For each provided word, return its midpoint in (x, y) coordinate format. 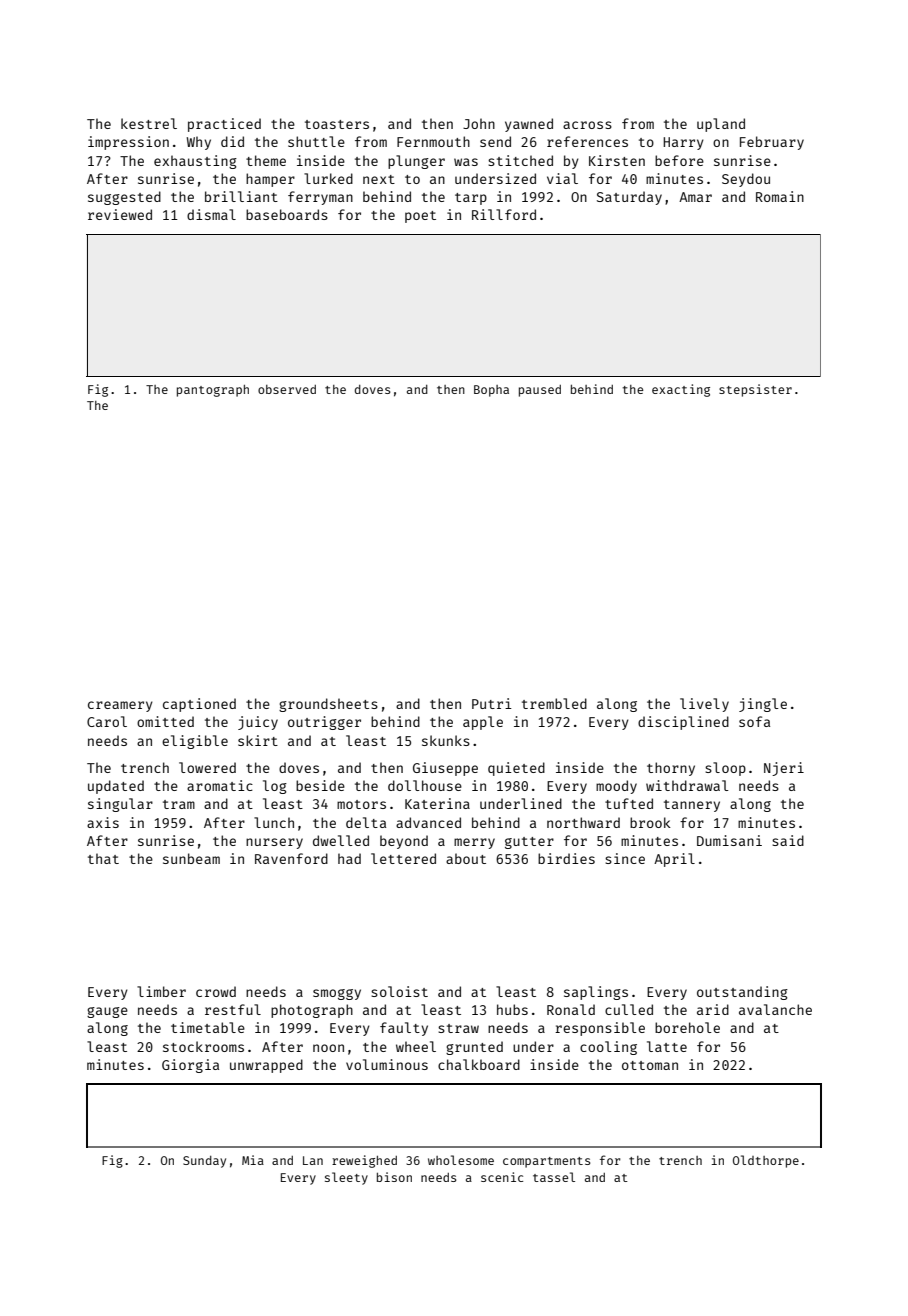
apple (483, 723)
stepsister (755, 390)
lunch (274, 822)
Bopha (491, 391)
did (232, 141)
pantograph (213, 391)
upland (721, 125)
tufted (629, 803)
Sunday (204, 1162)
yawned (529, 125)
